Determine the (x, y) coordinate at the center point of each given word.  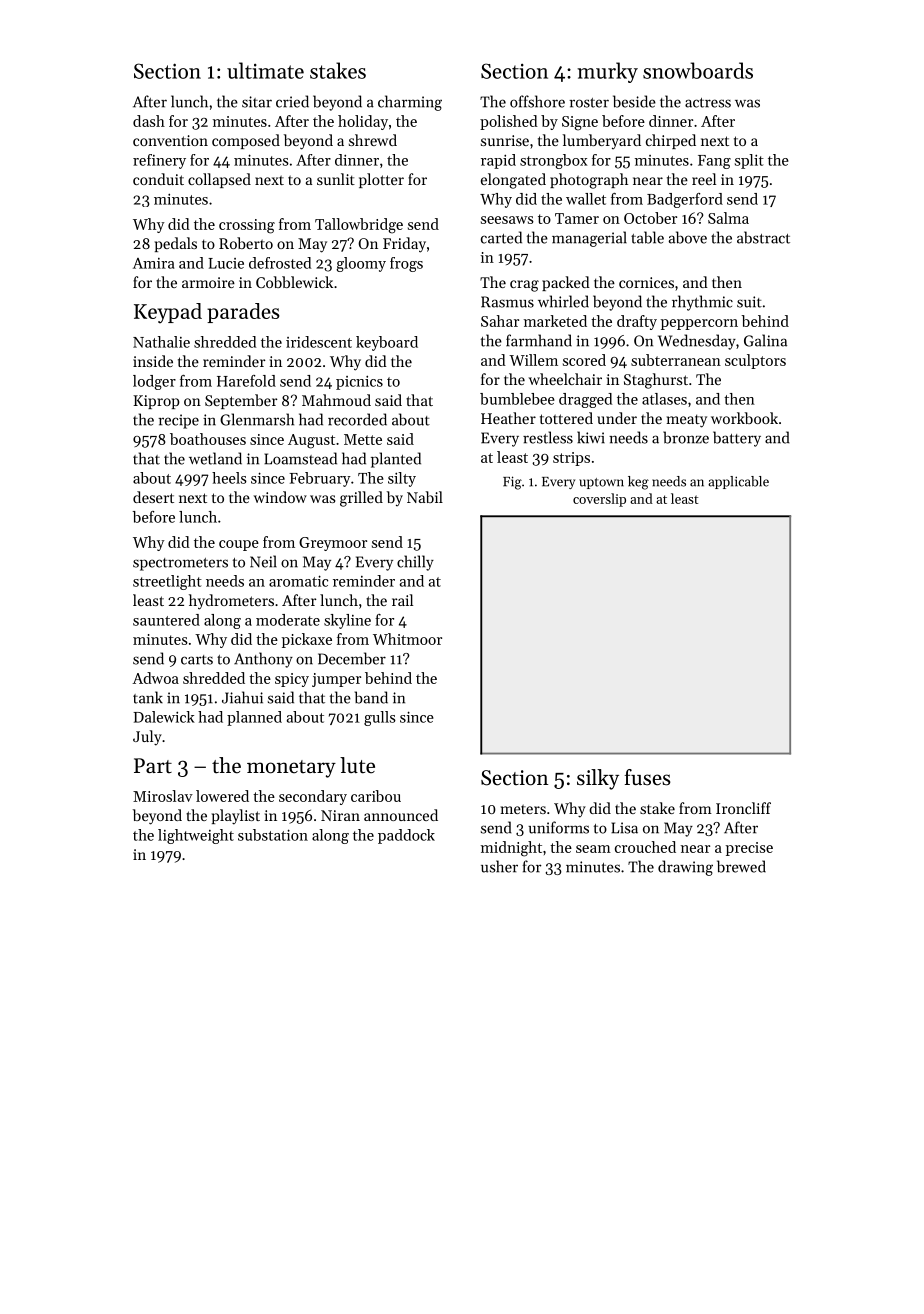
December (352, 658)
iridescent (319, 342)
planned (254, 718)
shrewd (373, 140)
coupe (239, 545)
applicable (738, 482)
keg (638, 483)
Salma (728, 218)
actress (708, 103)
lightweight (196, 836)
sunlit (336, 179)
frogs (406, 264)
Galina (765, 340)
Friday (404, 245)
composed (246, 141)
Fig (512, 483)
